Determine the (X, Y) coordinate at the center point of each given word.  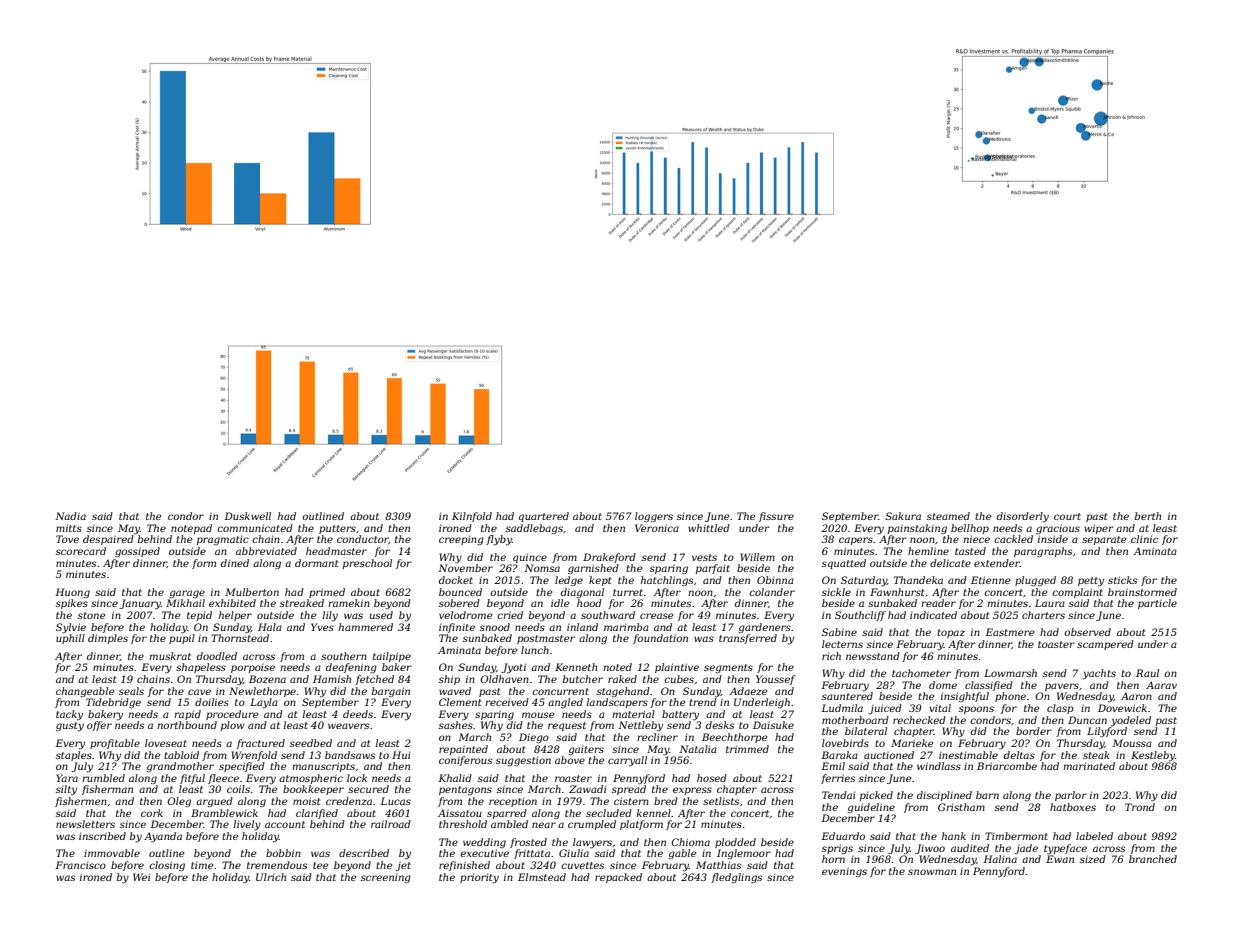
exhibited (232, 603)
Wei (141, 877)
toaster (1056, 644)
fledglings (736, 878)
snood (495, 627)
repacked (618, 878)
